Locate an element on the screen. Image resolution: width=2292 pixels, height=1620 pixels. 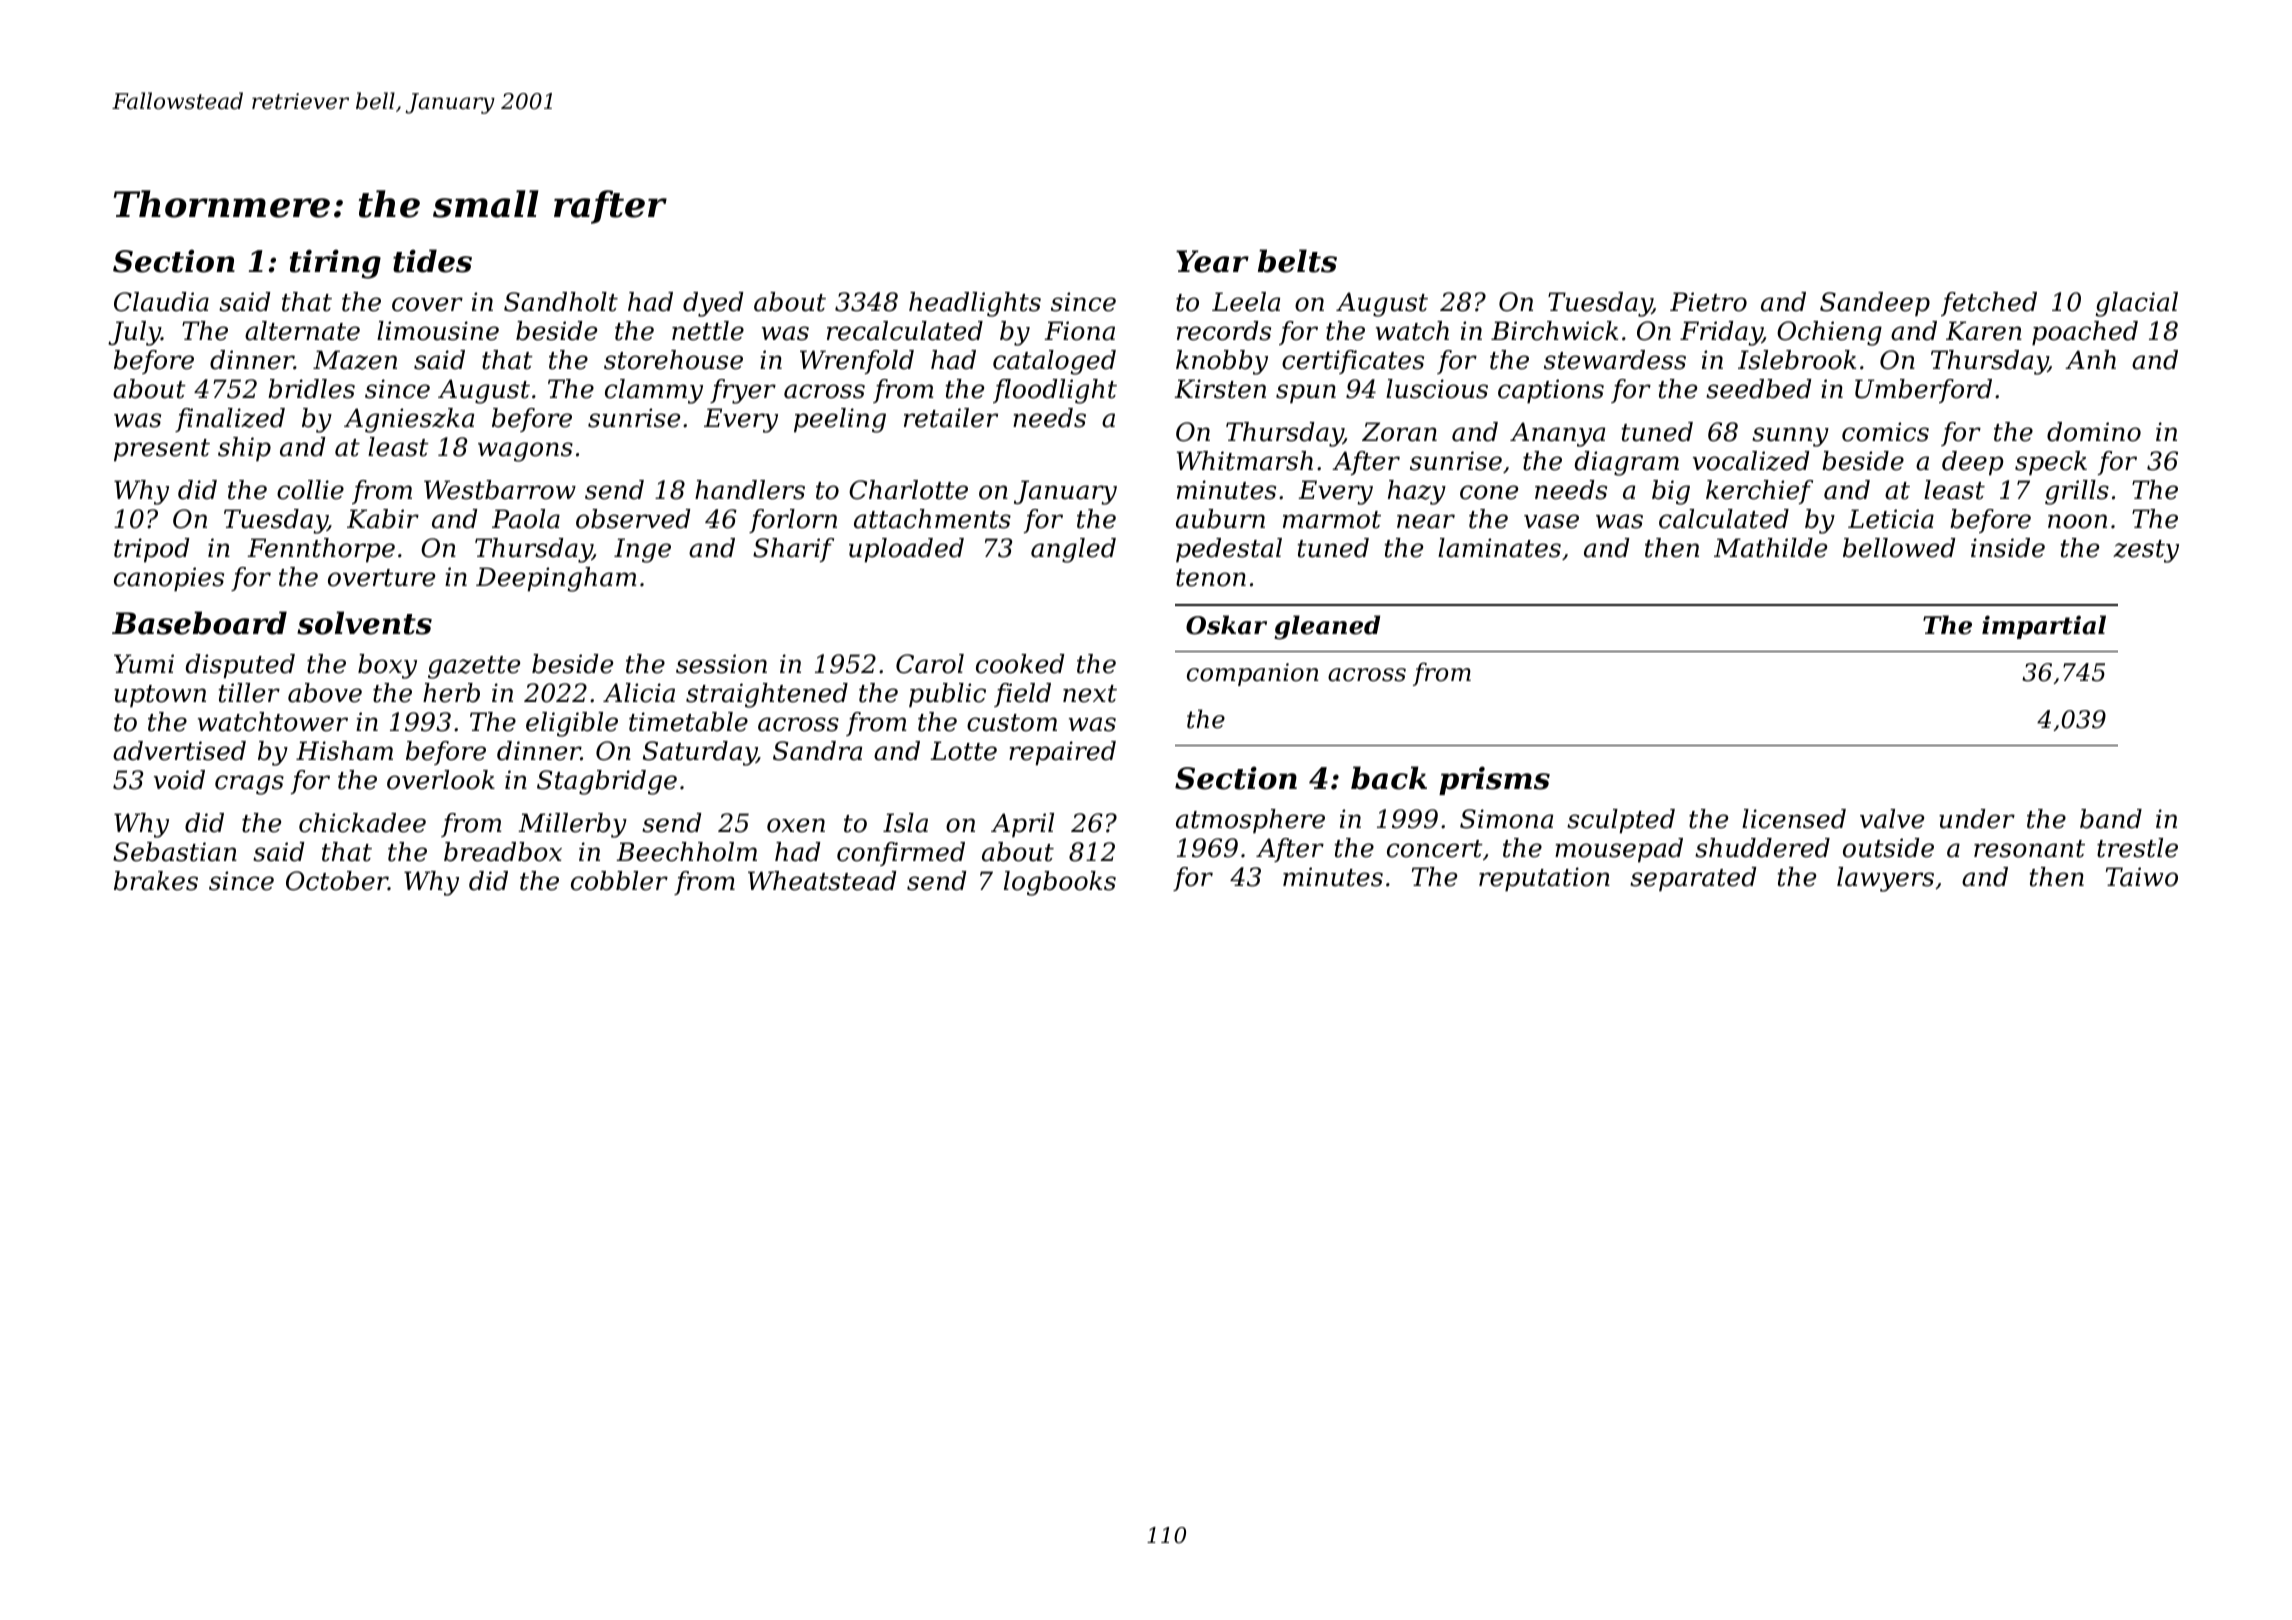
limousine is located at coordinates (438, 331).
